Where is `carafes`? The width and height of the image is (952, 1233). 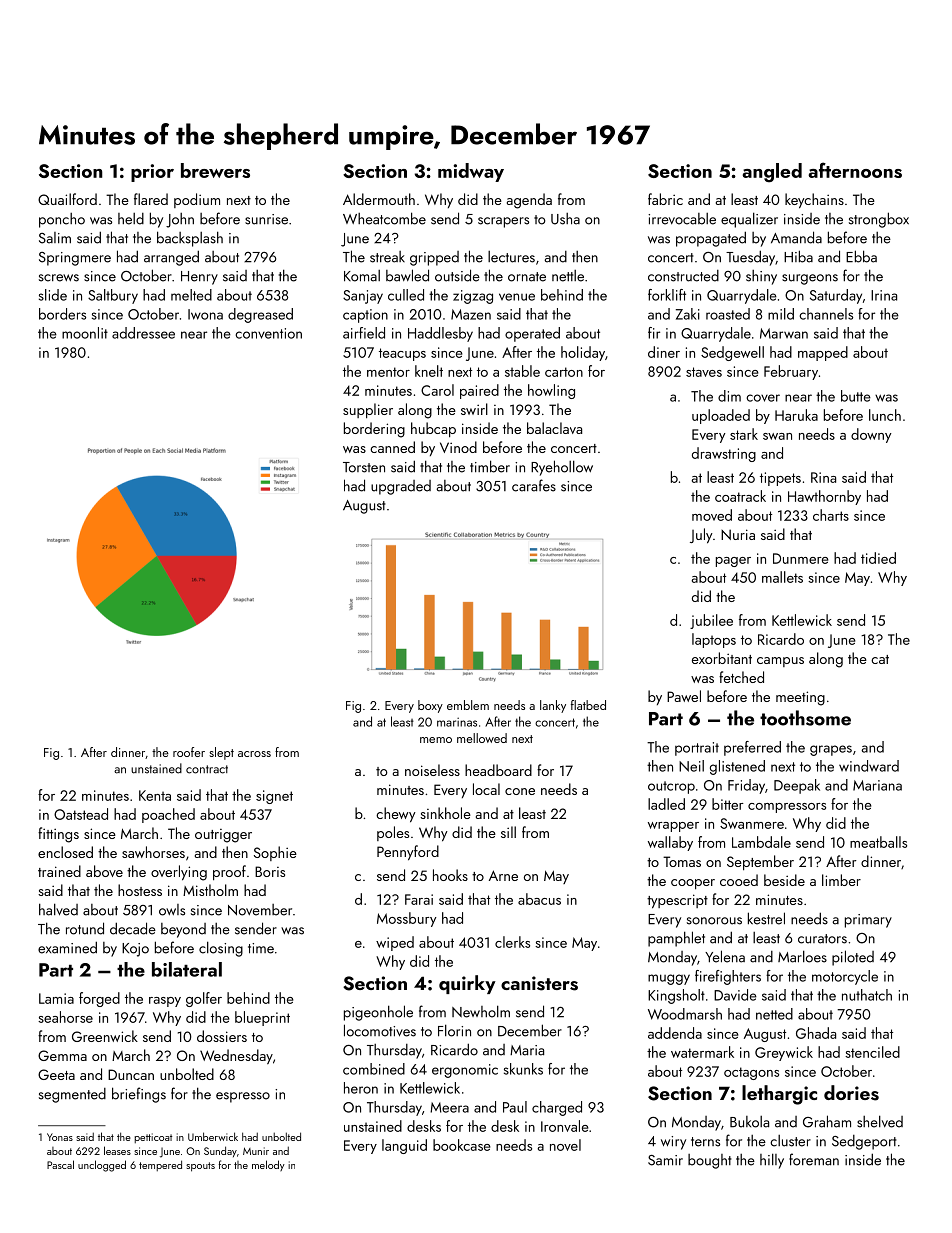
carafes is located at coordinates (534, 485).
